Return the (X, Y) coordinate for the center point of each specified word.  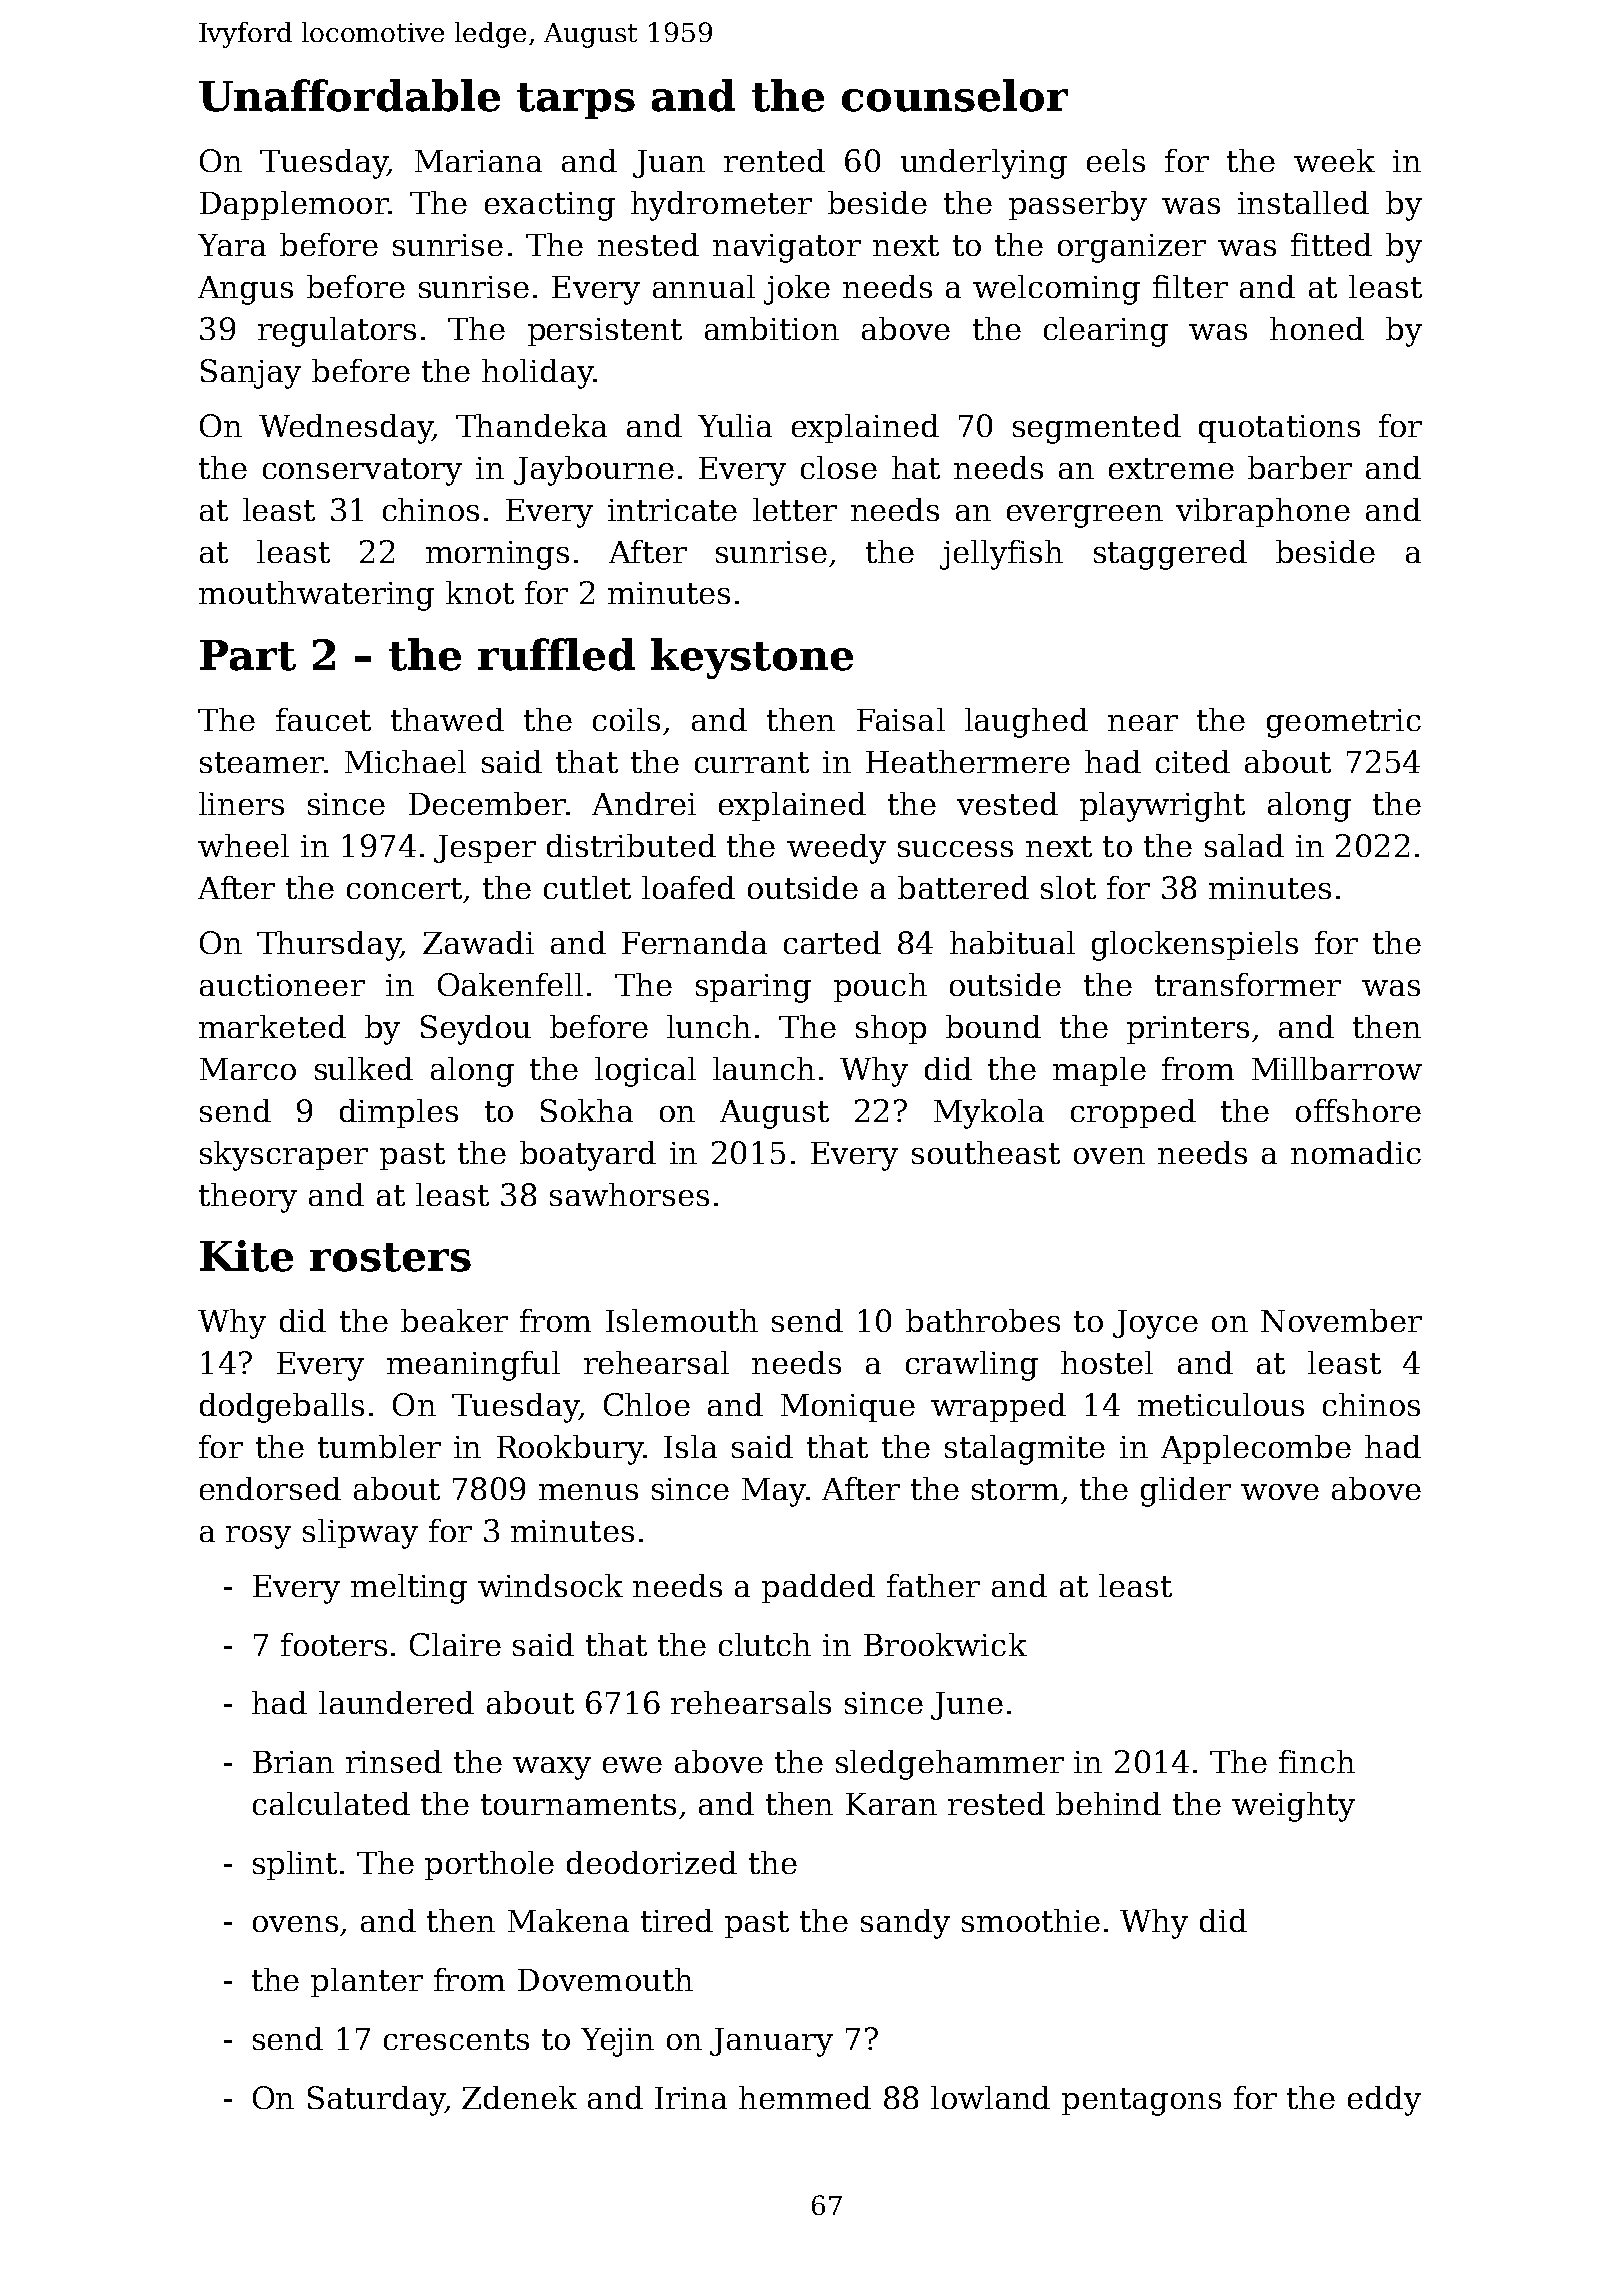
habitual (1012, 942)
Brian (293, 1762)
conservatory (362, 472)
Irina (691, 2098)
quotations (1279, 429)
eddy (1384, 2101)
